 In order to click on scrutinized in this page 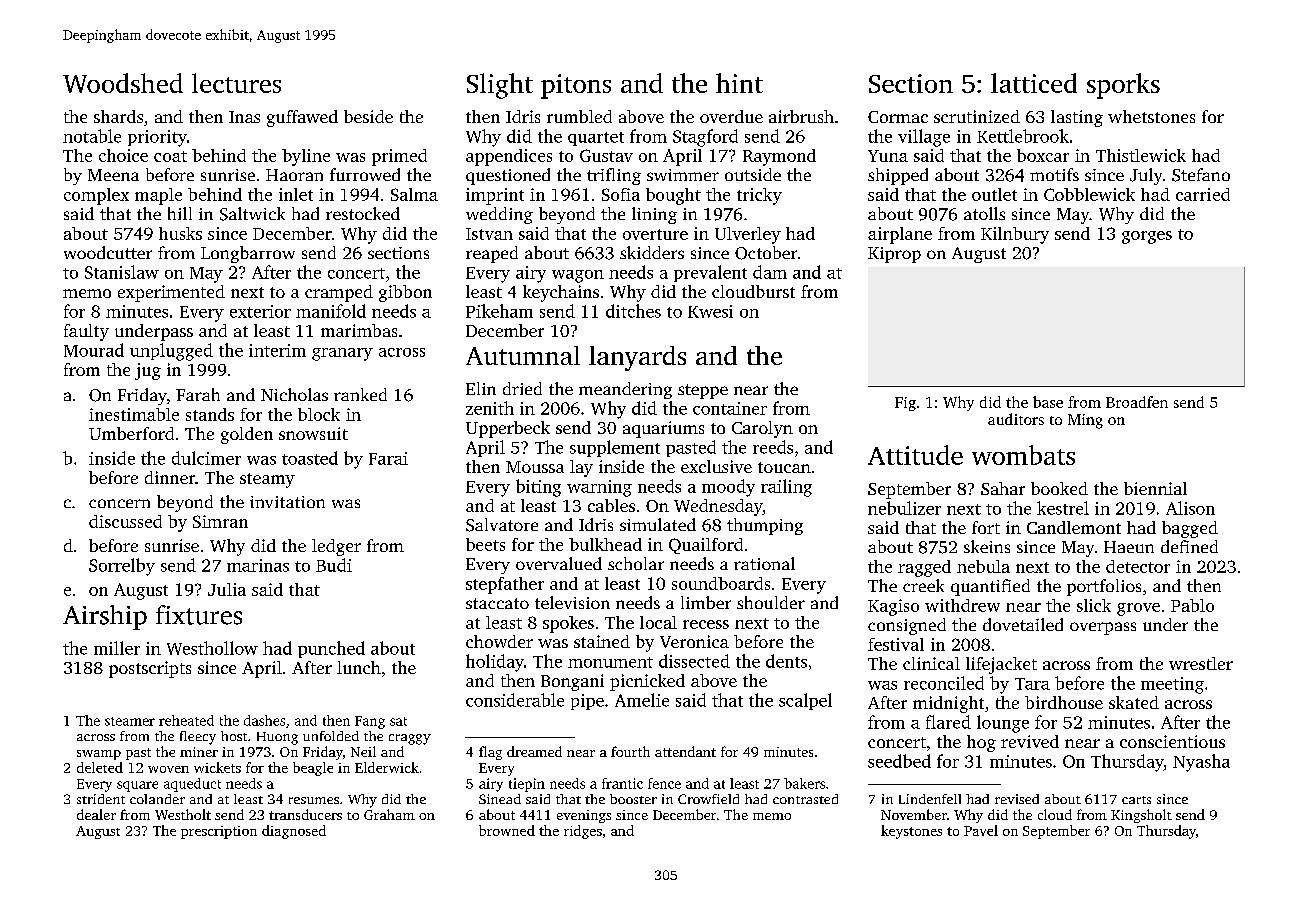, I will do `click(977, 116)`.
